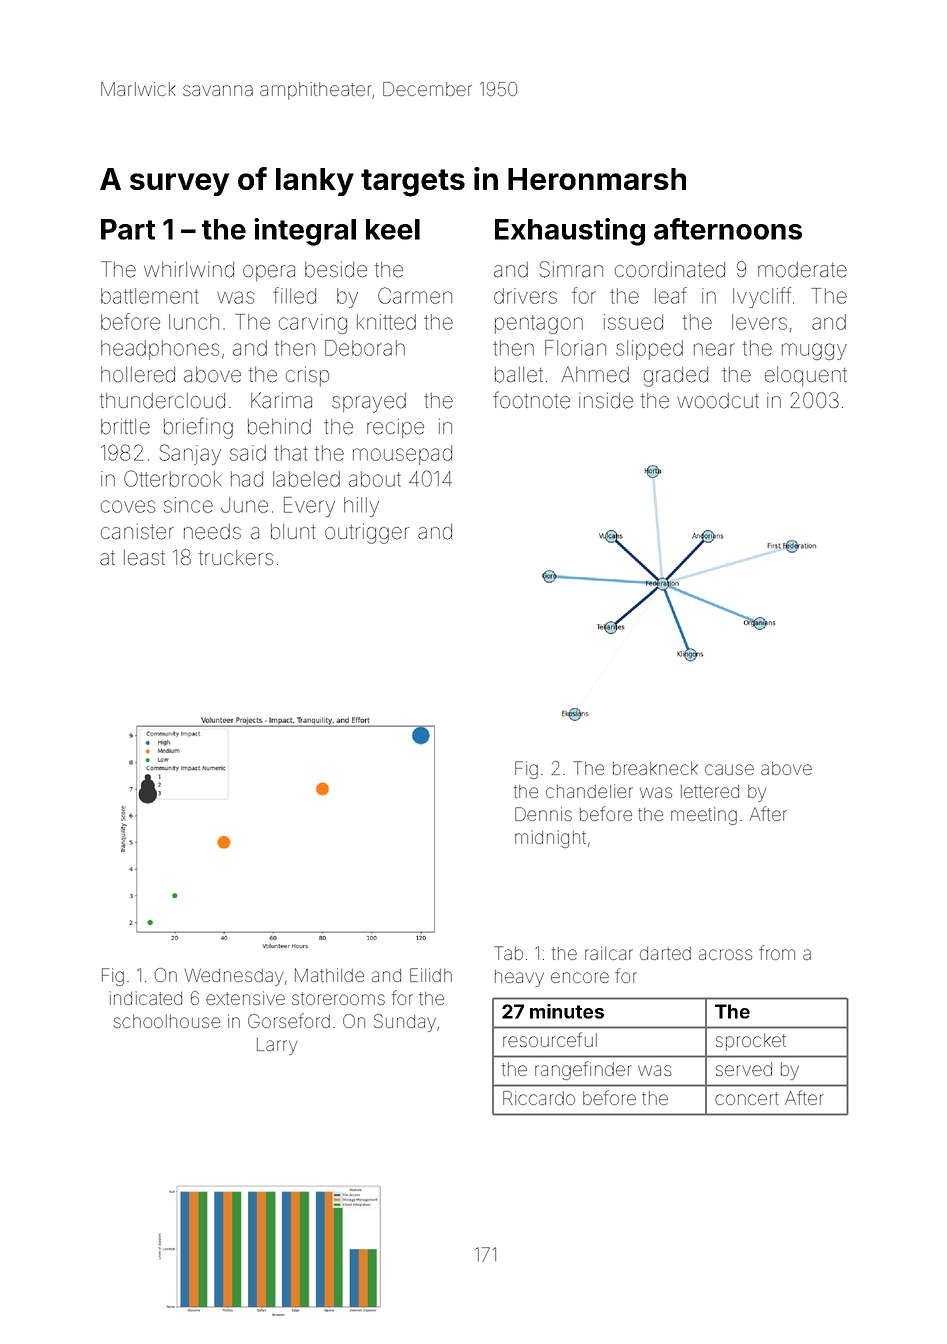 This document has width=947, height=1344. Describe the element at coordinates (671, 295) in the document. I see `leaf` at that location.
